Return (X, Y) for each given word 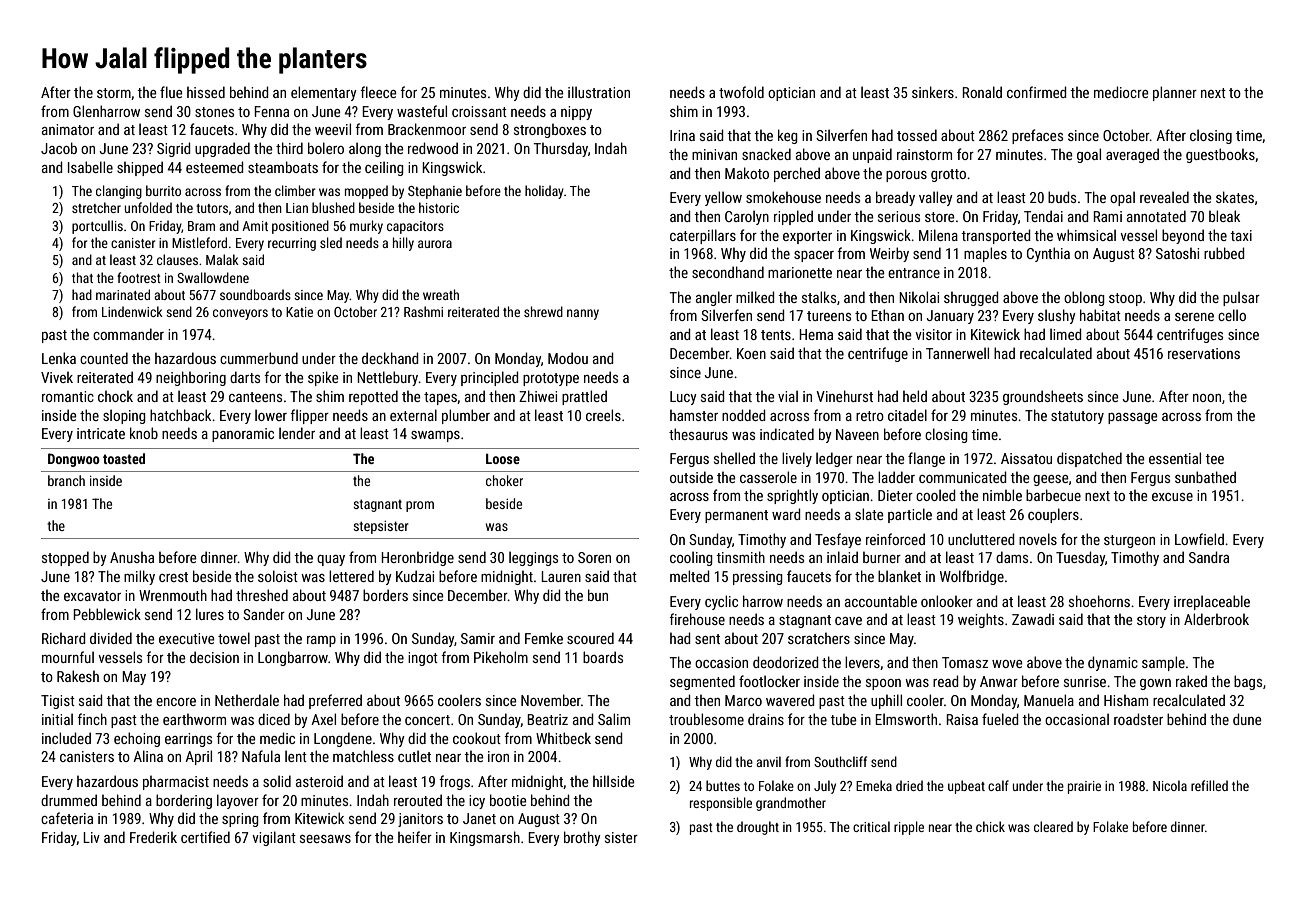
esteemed (215, 167)
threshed (262, 595)
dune (1247, 719)
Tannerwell (957, 353)
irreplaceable (1212, 602)
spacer (814, 256)
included (66, 738)
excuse (1172, 497)
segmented (702, 682)
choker (504, 480)
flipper (309, 416)
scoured (590, 638)
